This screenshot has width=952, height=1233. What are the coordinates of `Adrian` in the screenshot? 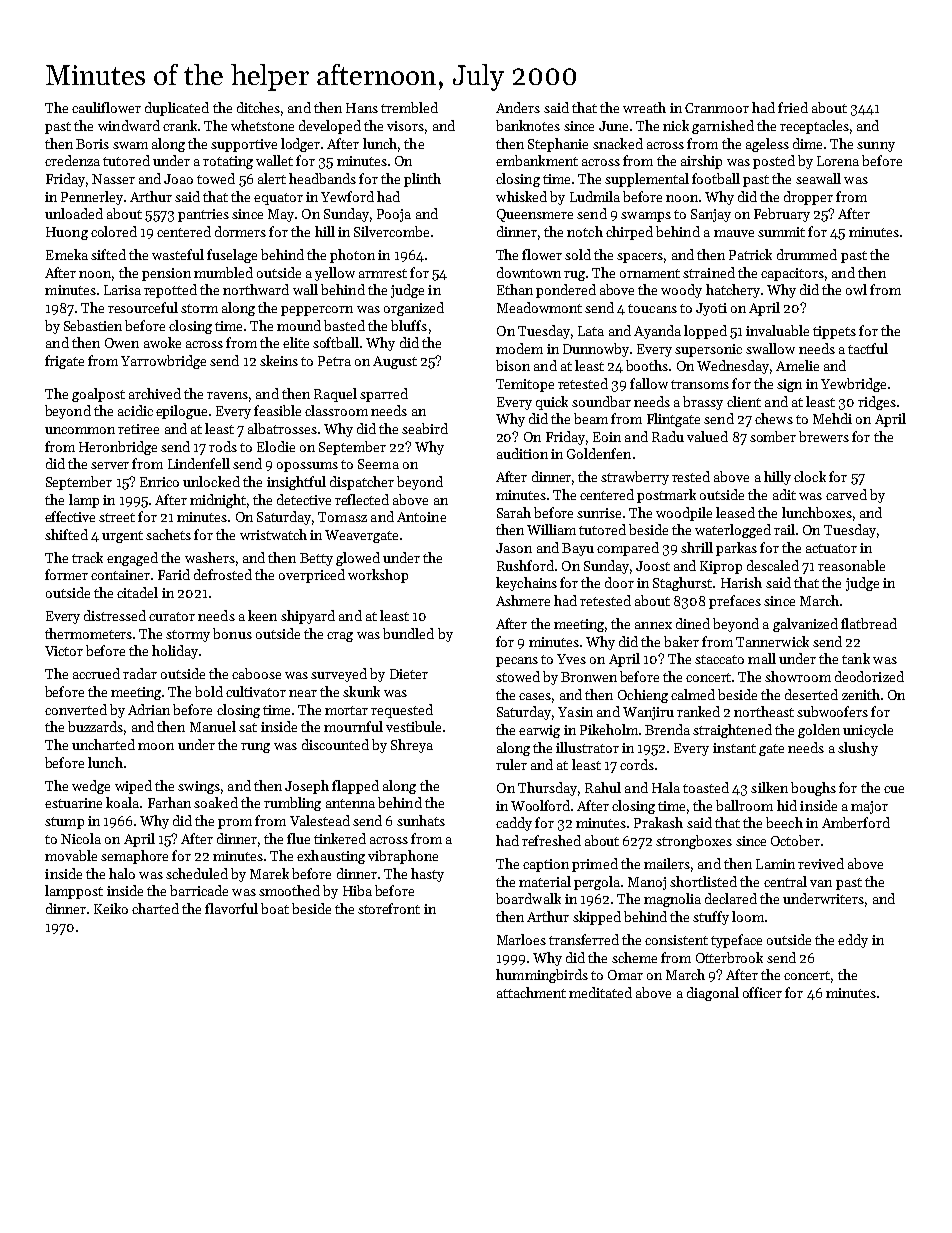 It's located at (149, 709).
